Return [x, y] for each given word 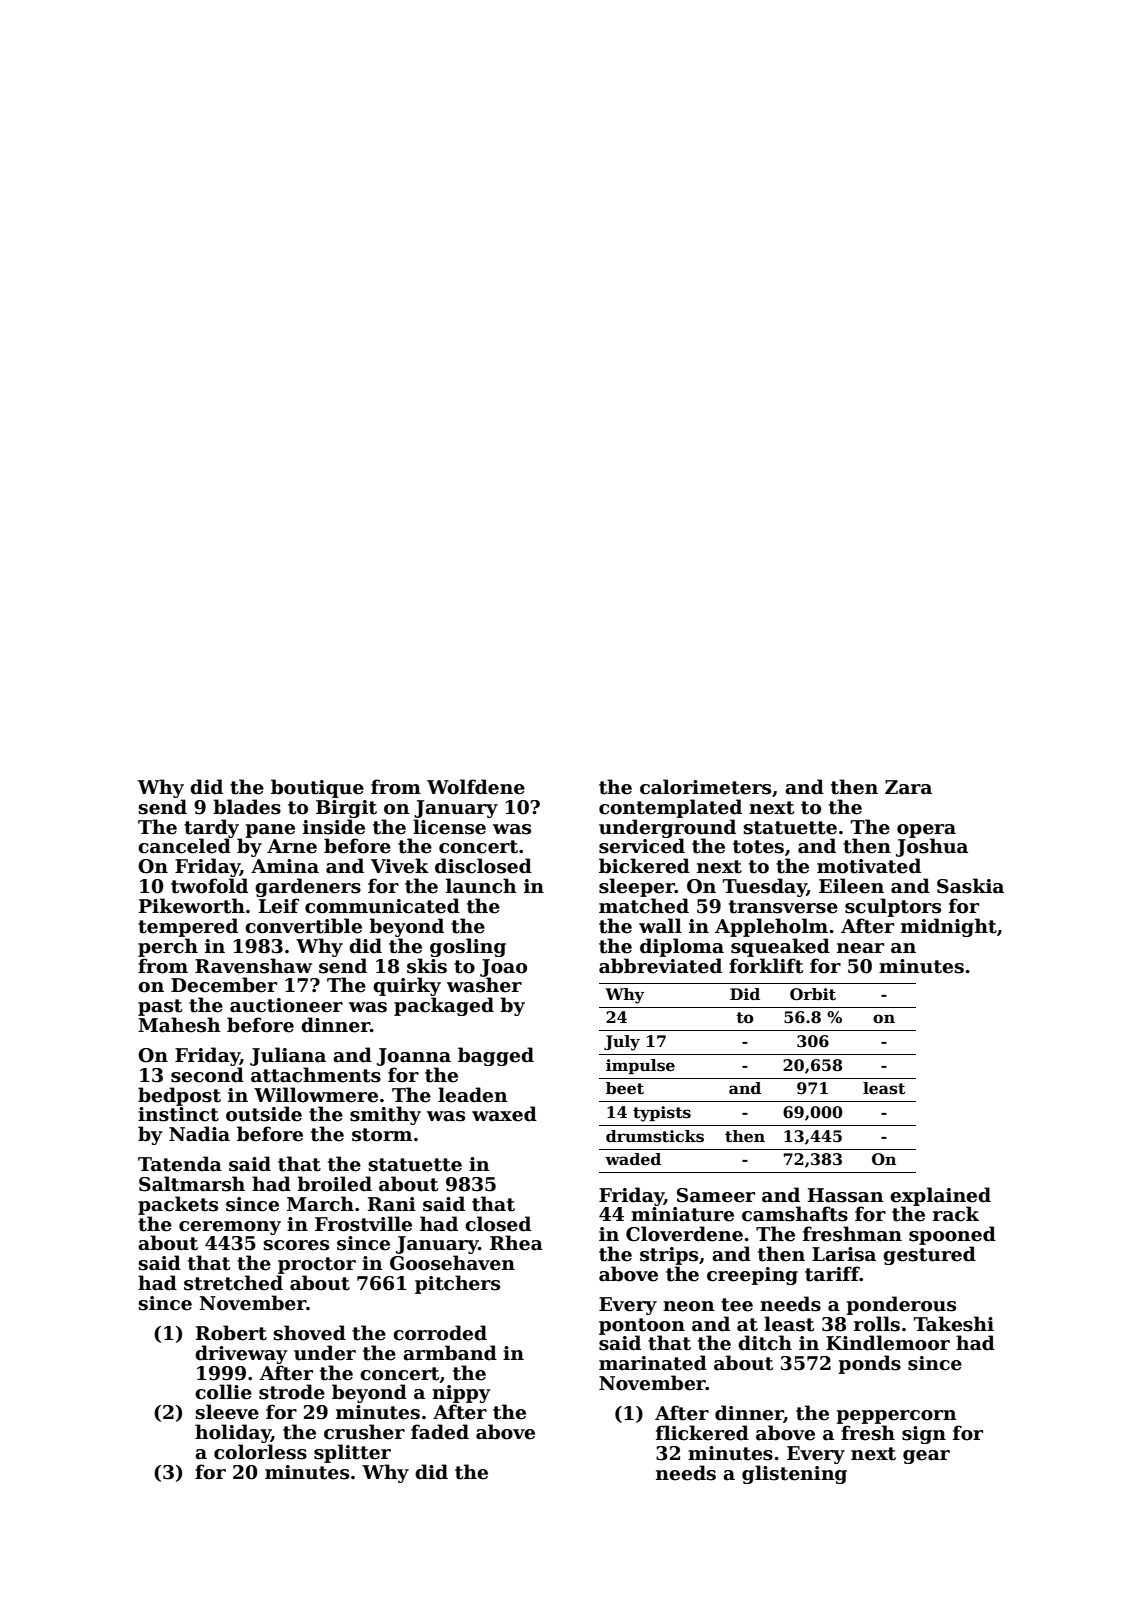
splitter [352, 1453]
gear [926, 1457]
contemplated [670, 808]
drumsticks [655, 1136]
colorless [260, 1452]
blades [247, 807]
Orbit [813, 994]
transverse [783, 907]
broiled [334, 1184]
